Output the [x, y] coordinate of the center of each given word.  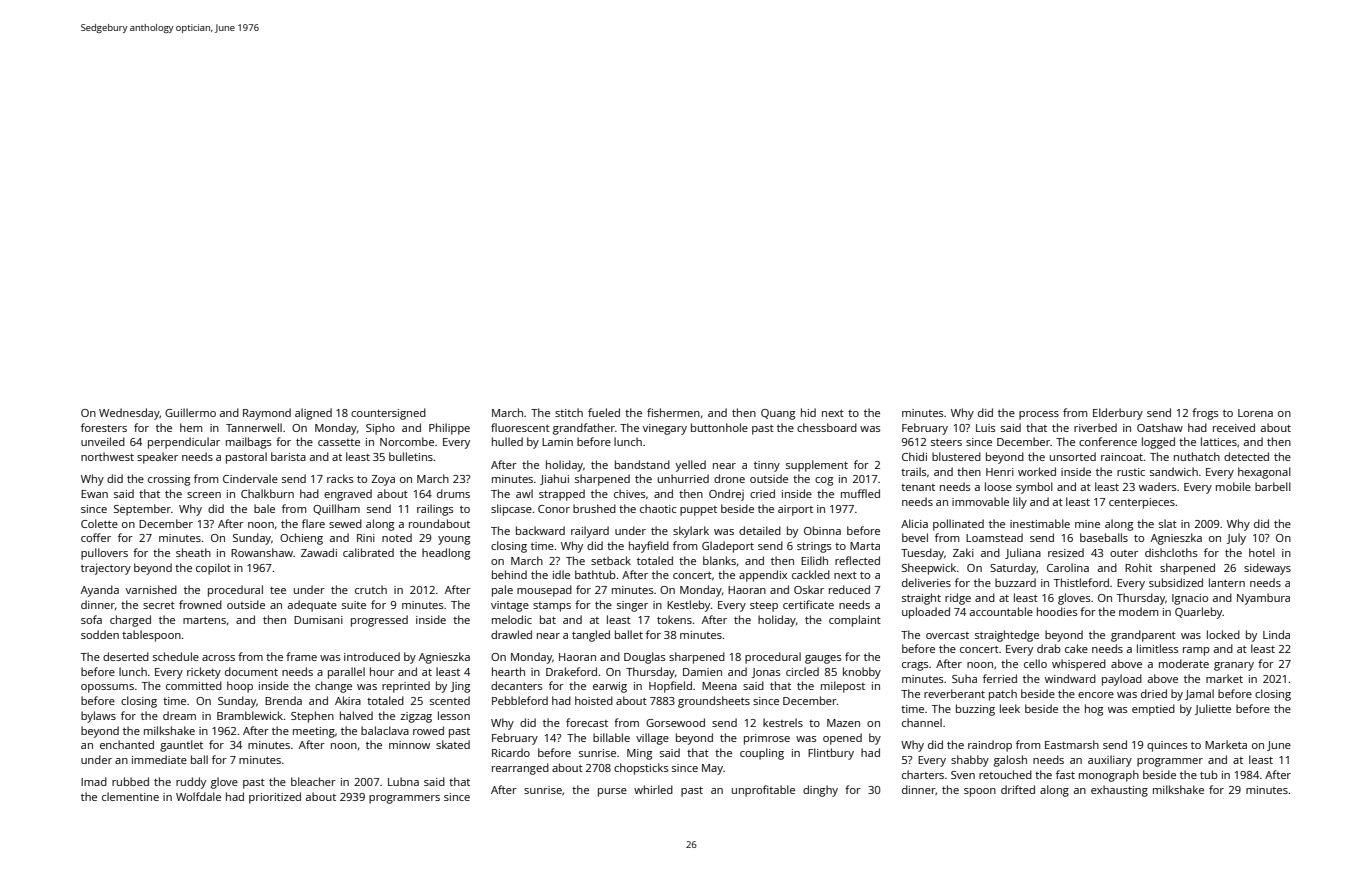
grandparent [1143, 636]
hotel [1262, 552]
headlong [446, 554]
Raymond [267, 414]
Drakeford [571, 671]
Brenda [283, 700]
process [1039, 415]
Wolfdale [198, 796]
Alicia [914, 523]
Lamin [557, 442]
